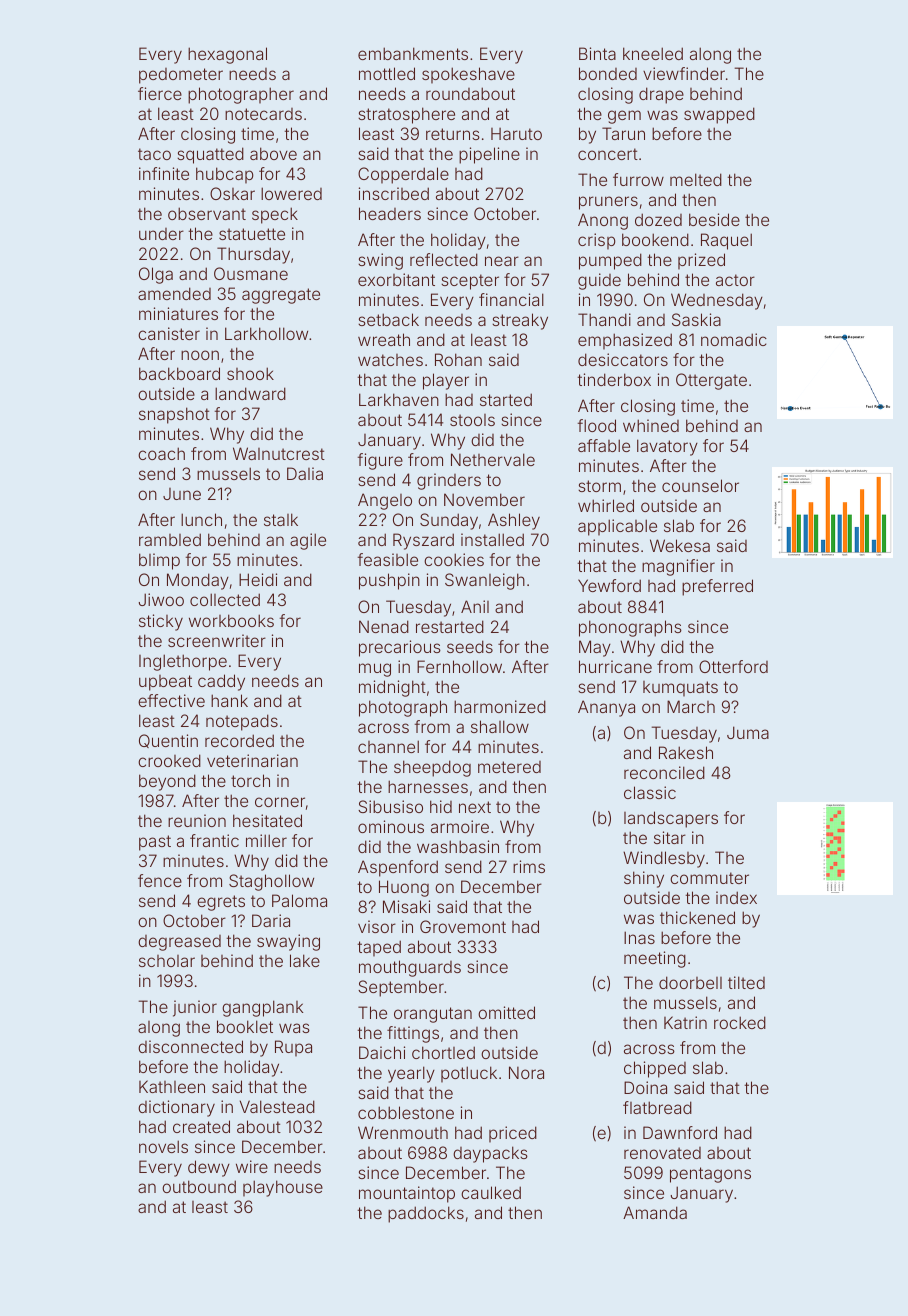 Image resolution: width=908 pixels, height=1316 pixels. I want to click on viewfinder, so click(684, 73).
